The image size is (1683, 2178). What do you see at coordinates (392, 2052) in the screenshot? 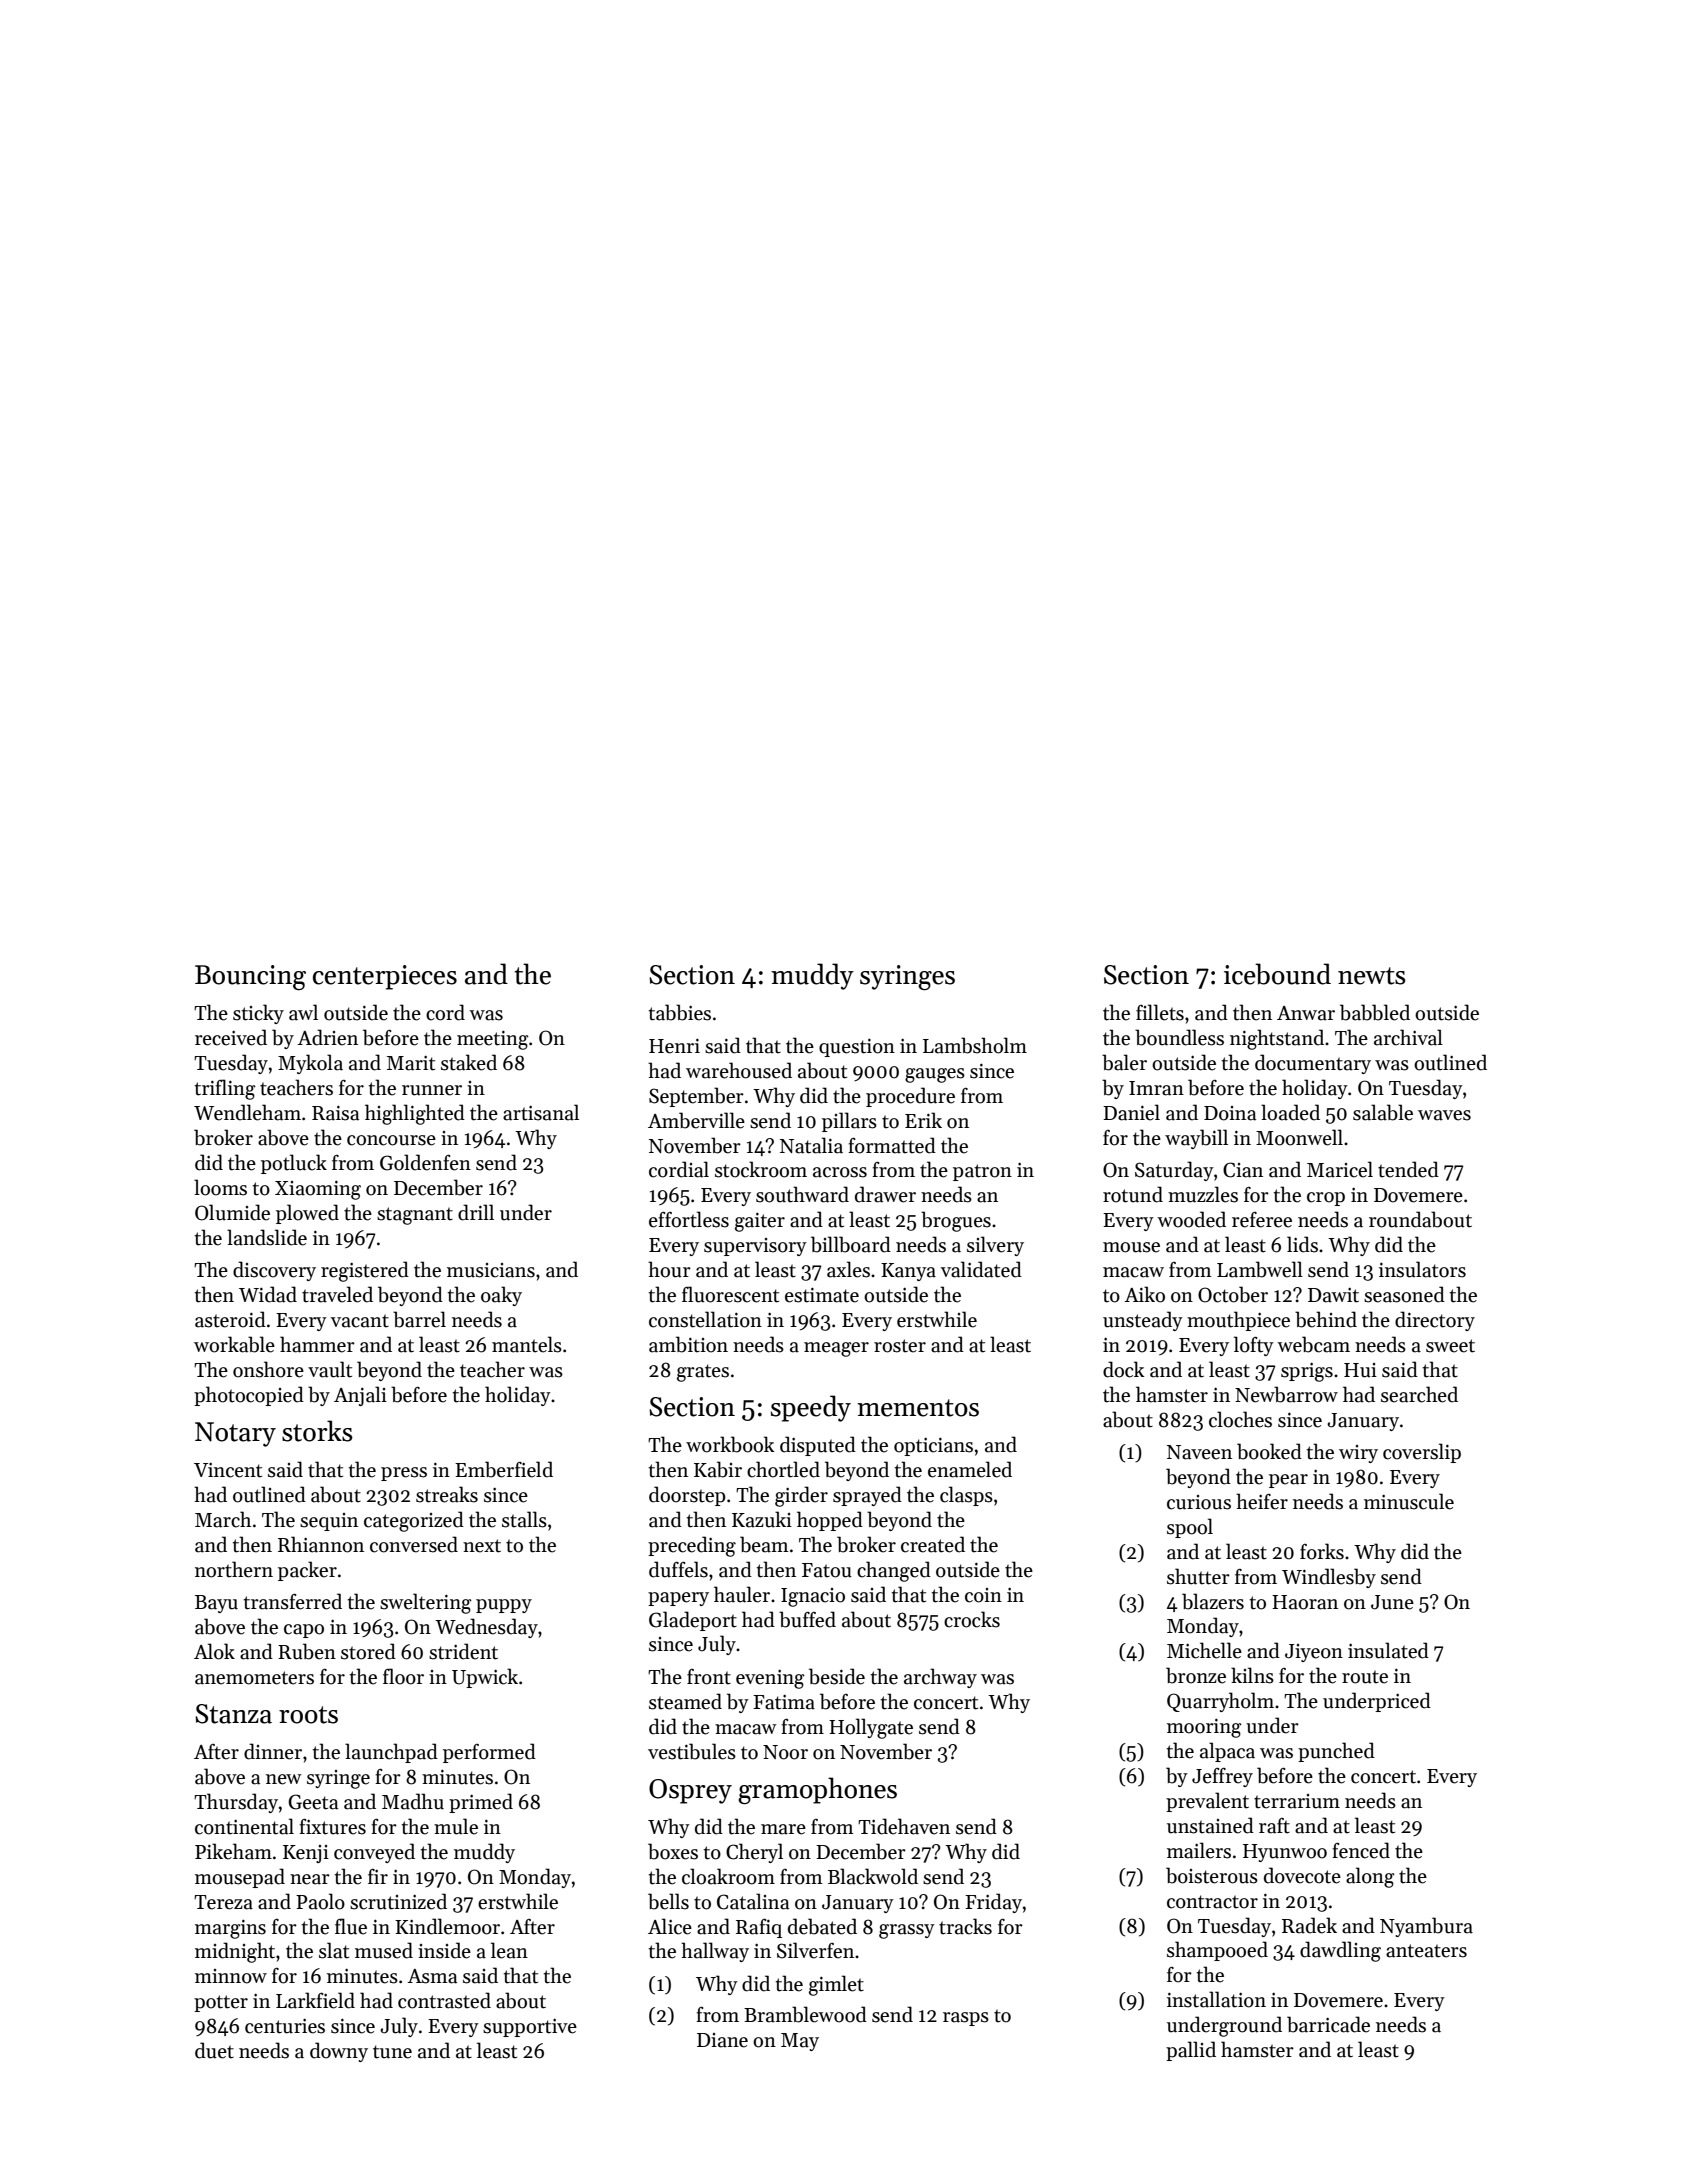
I see `tune` at bounding box center [392, 2052].
